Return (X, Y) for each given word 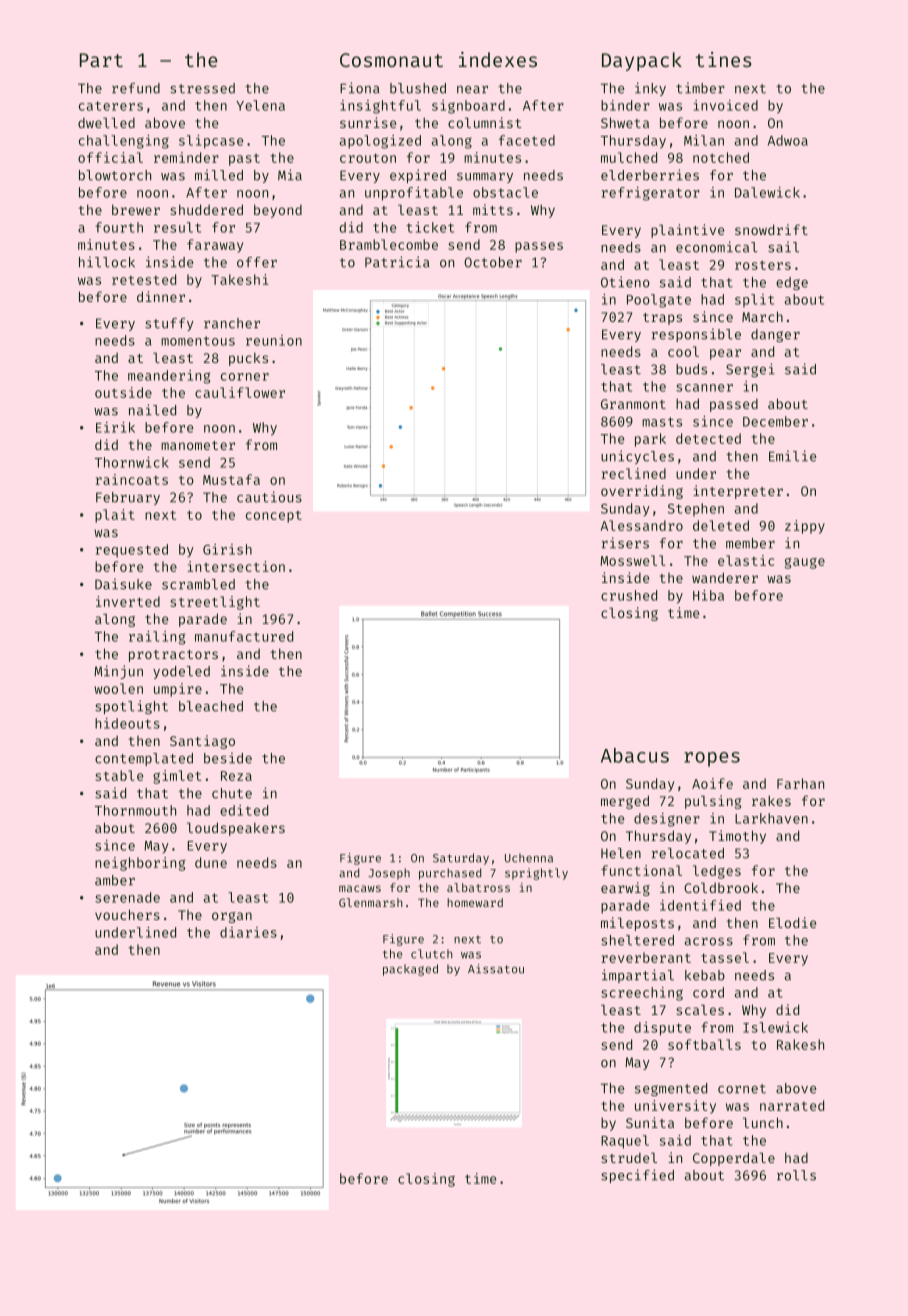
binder (625, 105)
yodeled (181, 672)
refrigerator (651, 194)
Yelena (260, 105)
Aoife (712, 783)
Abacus (635, 755)
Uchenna (529, 858)
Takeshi (240, 279)
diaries (248, 932)
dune (211, 862)
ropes (712, 759)
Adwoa (788, 140)
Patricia (397, 262)
